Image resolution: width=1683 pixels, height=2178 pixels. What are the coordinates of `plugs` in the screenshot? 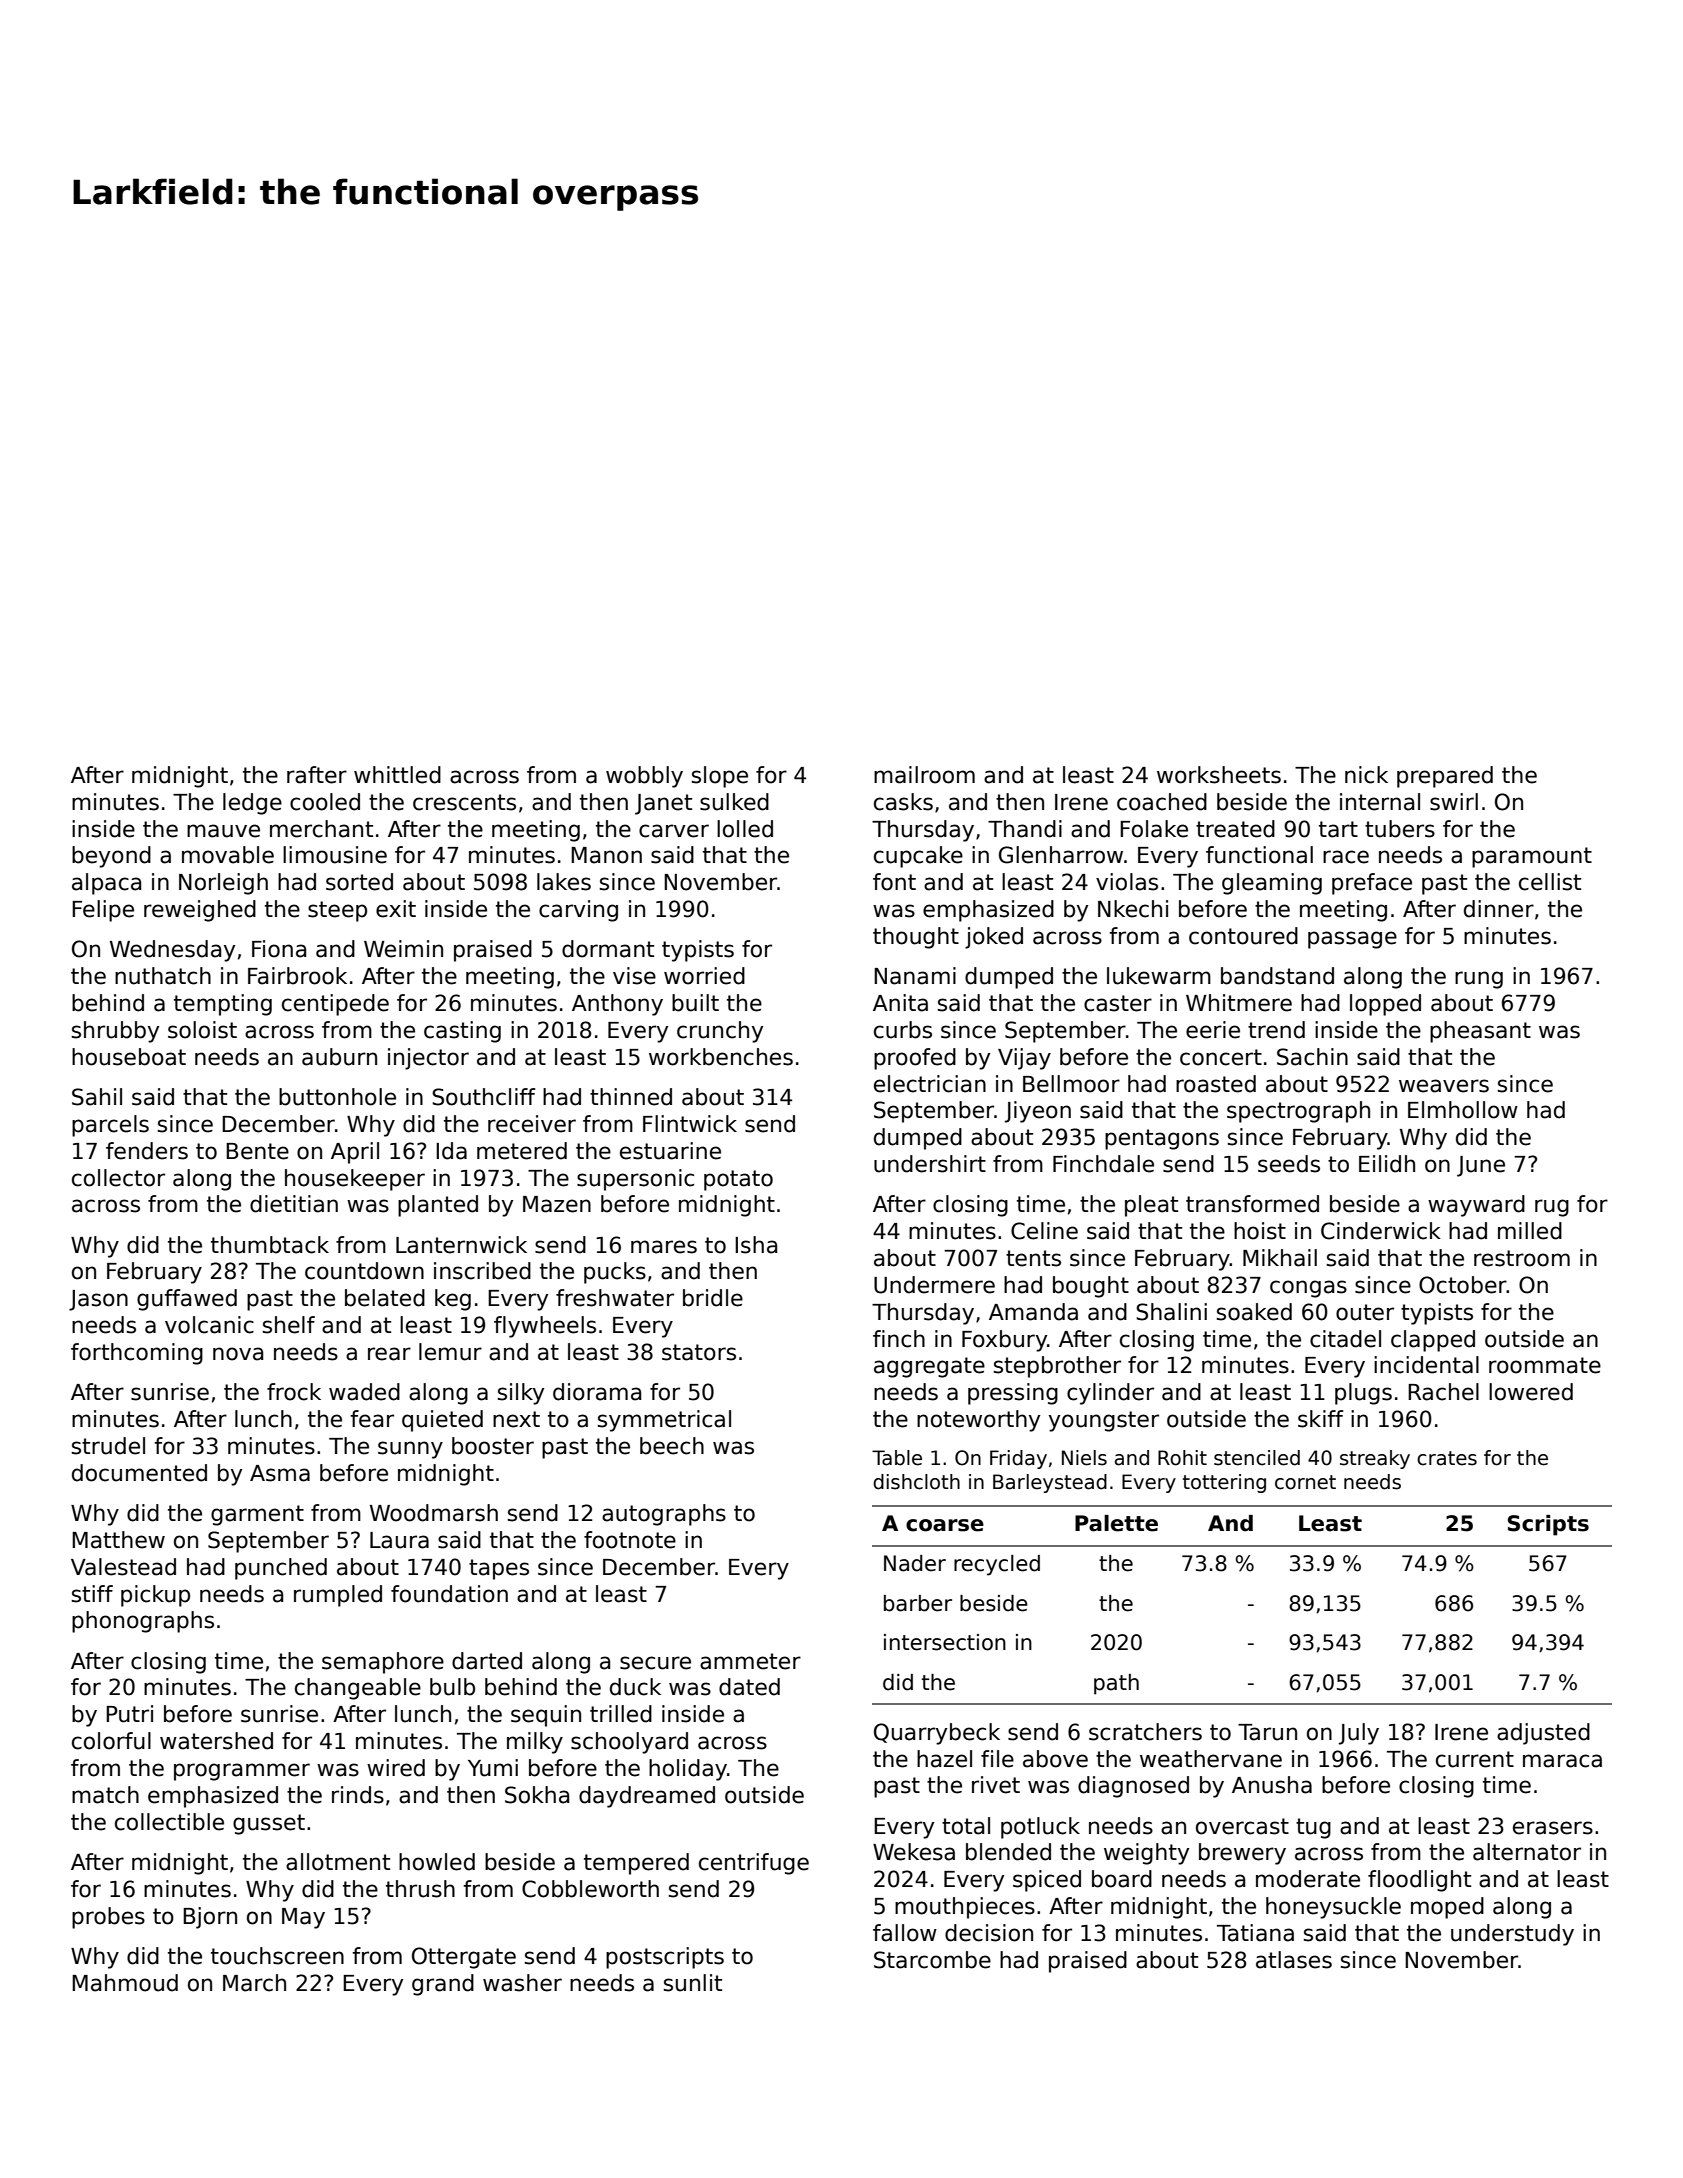 It's located at (1363, 1394).
